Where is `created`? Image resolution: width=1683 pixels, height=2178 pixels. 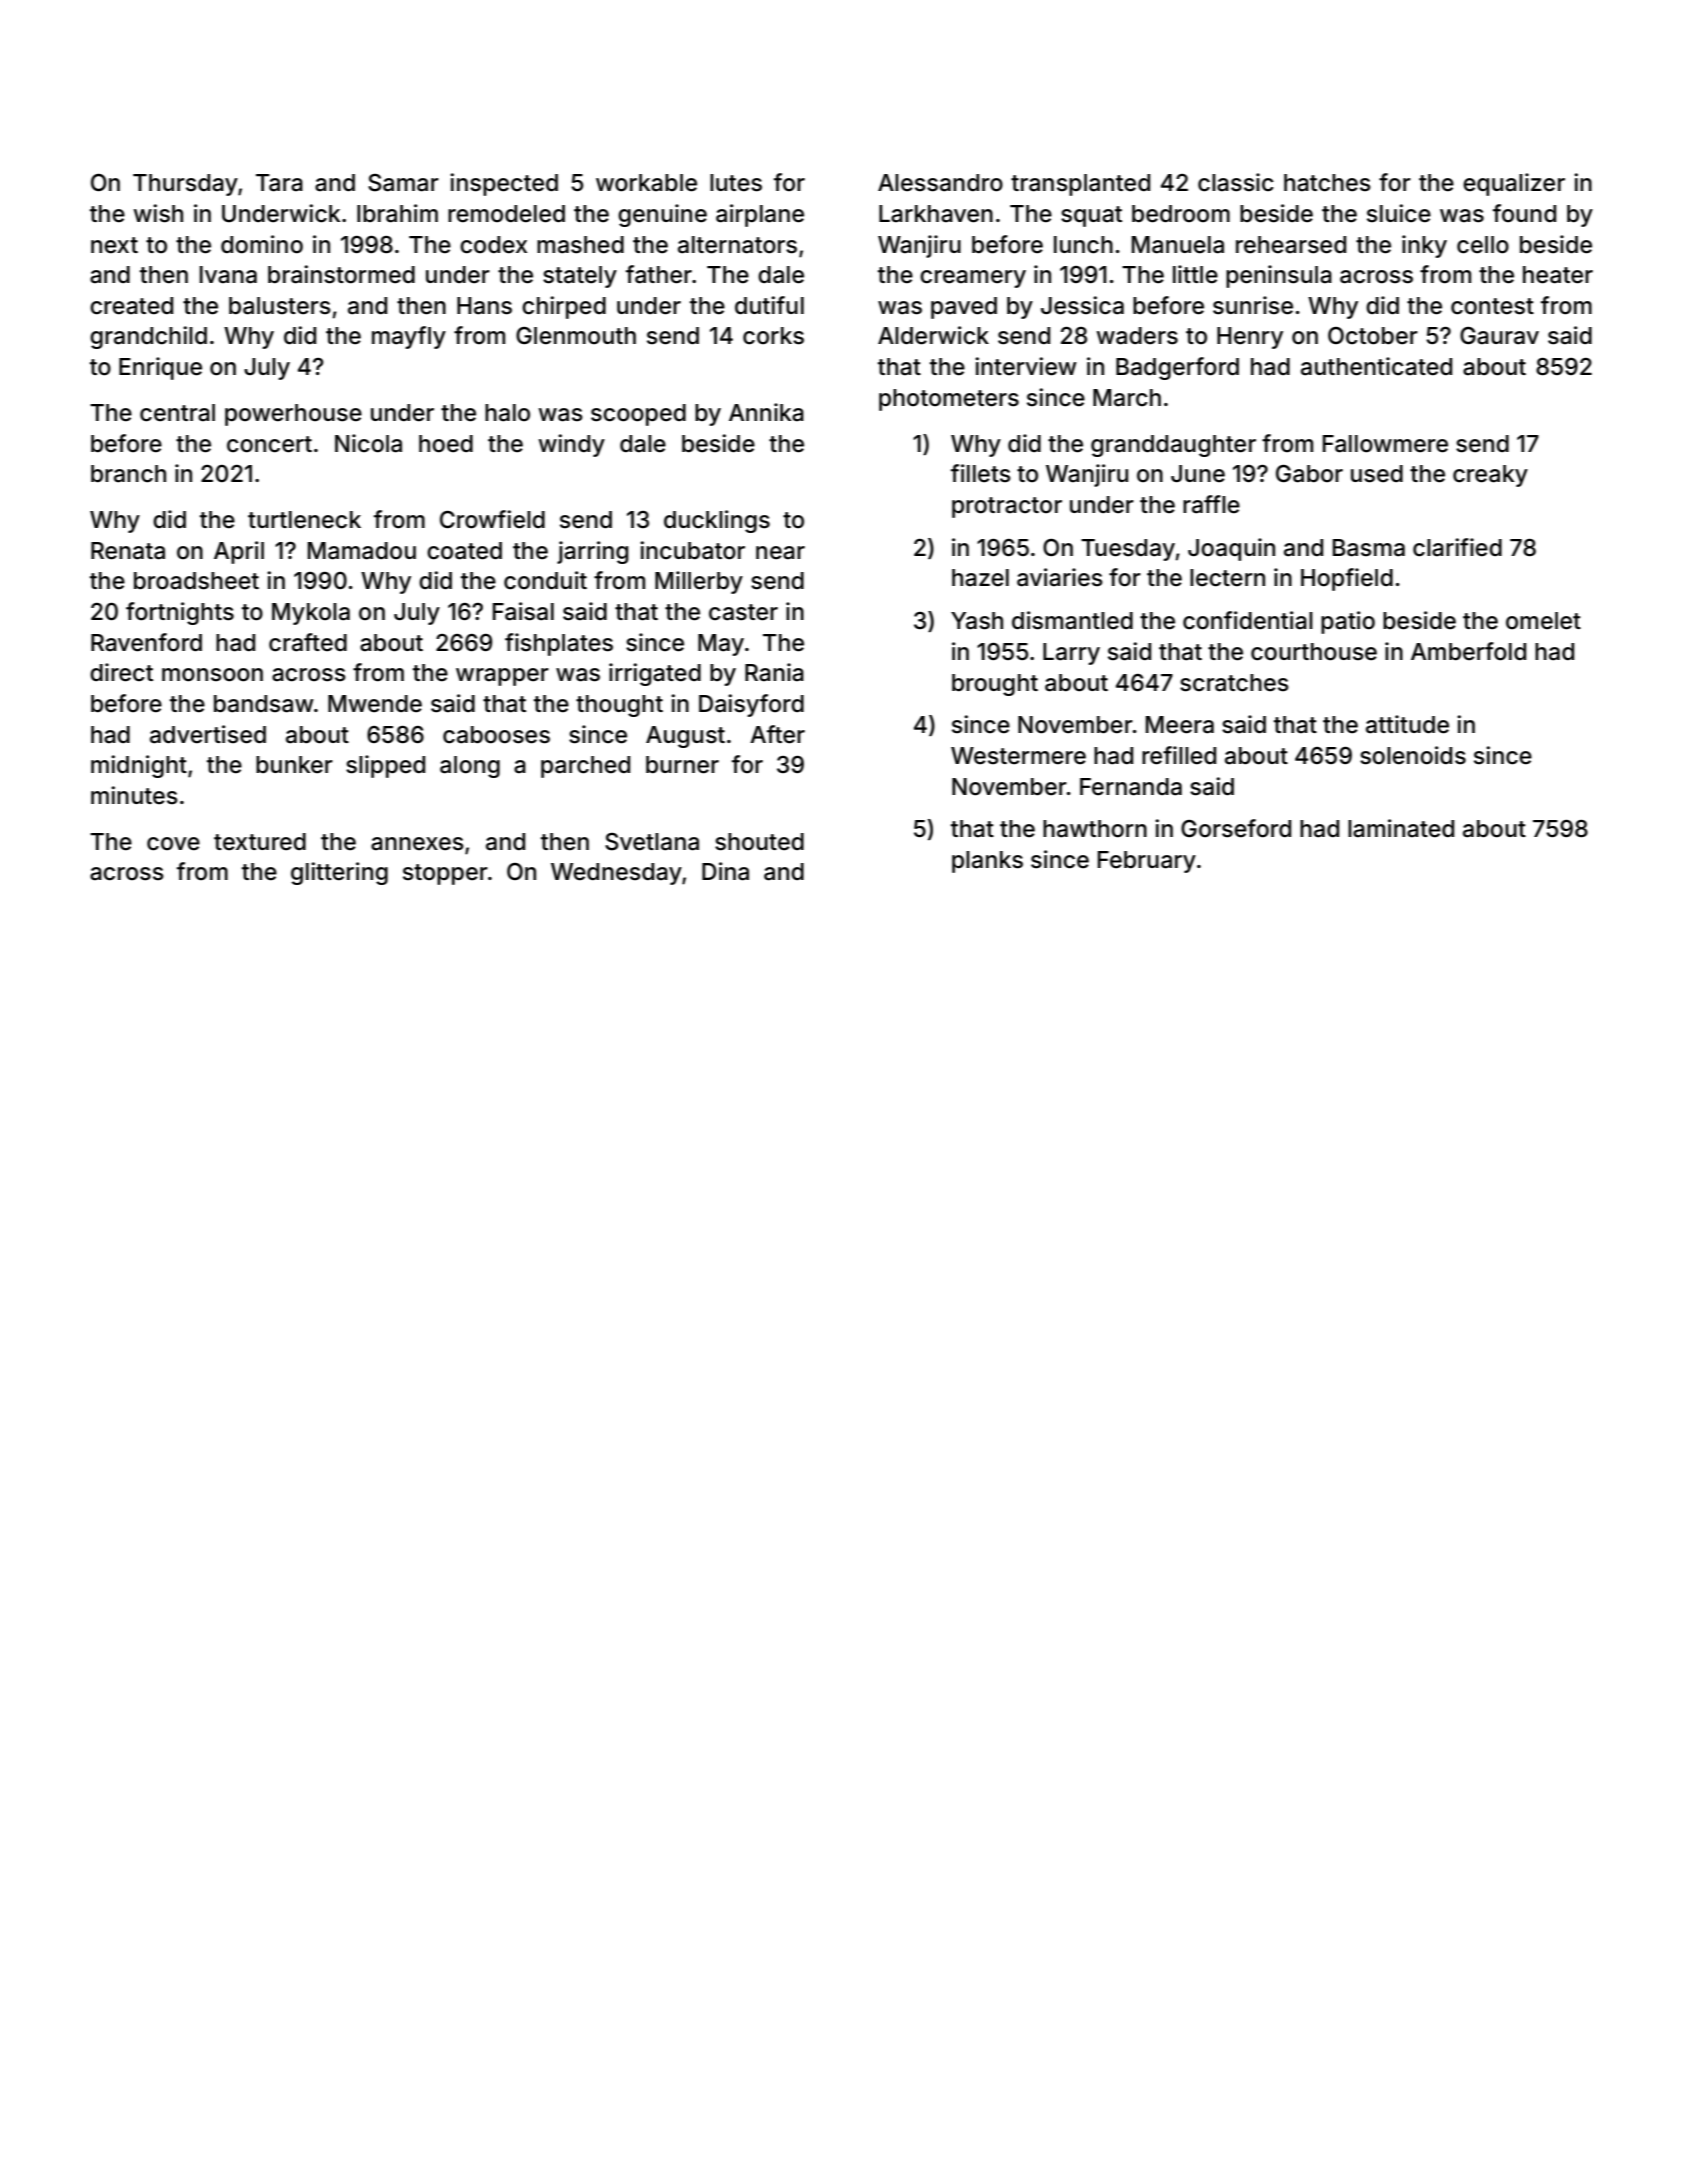 created is located at coordinates (131, 306).
